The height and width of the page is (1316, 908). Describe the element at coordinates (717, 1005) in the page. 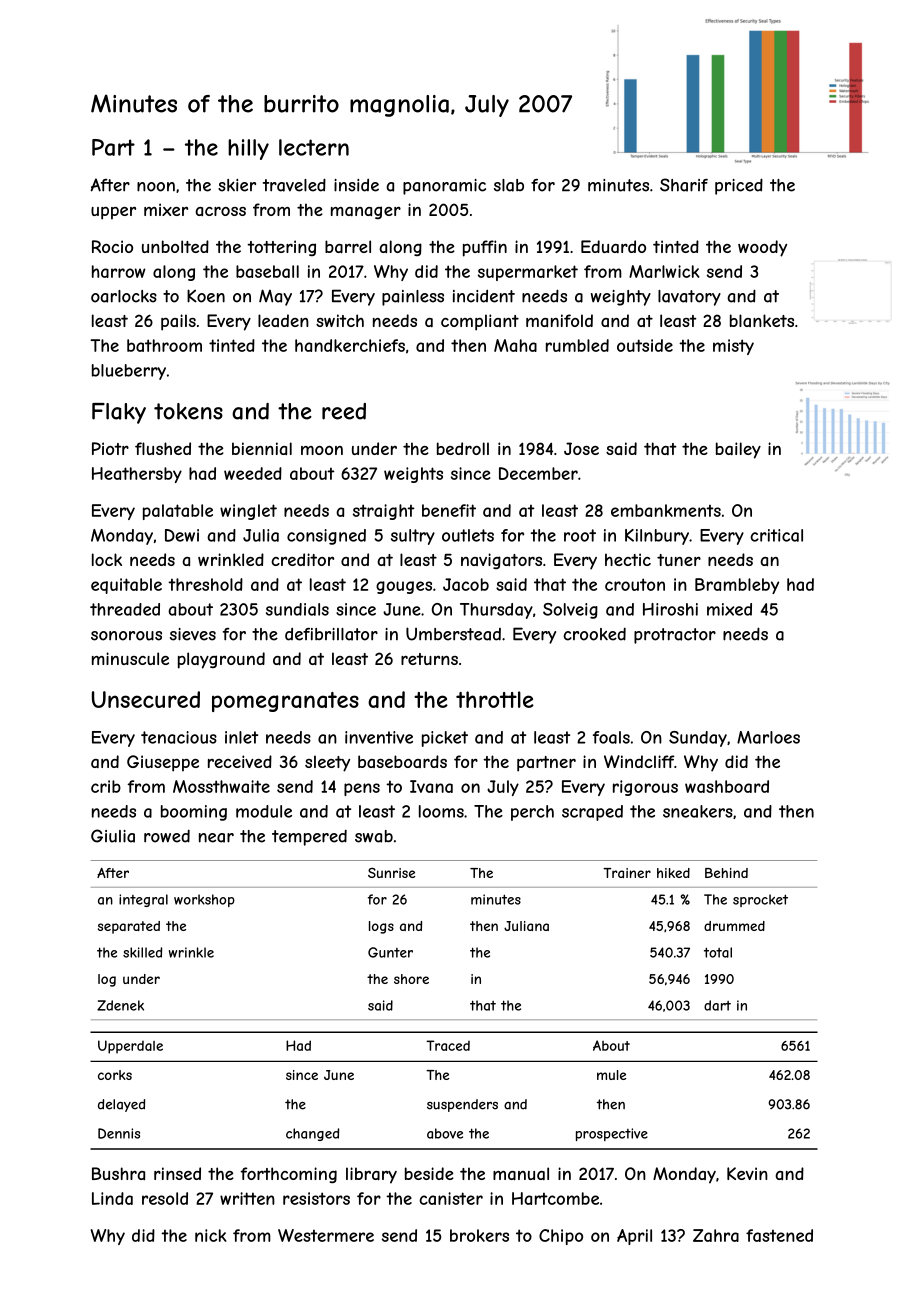

I see `dart` at that location.
